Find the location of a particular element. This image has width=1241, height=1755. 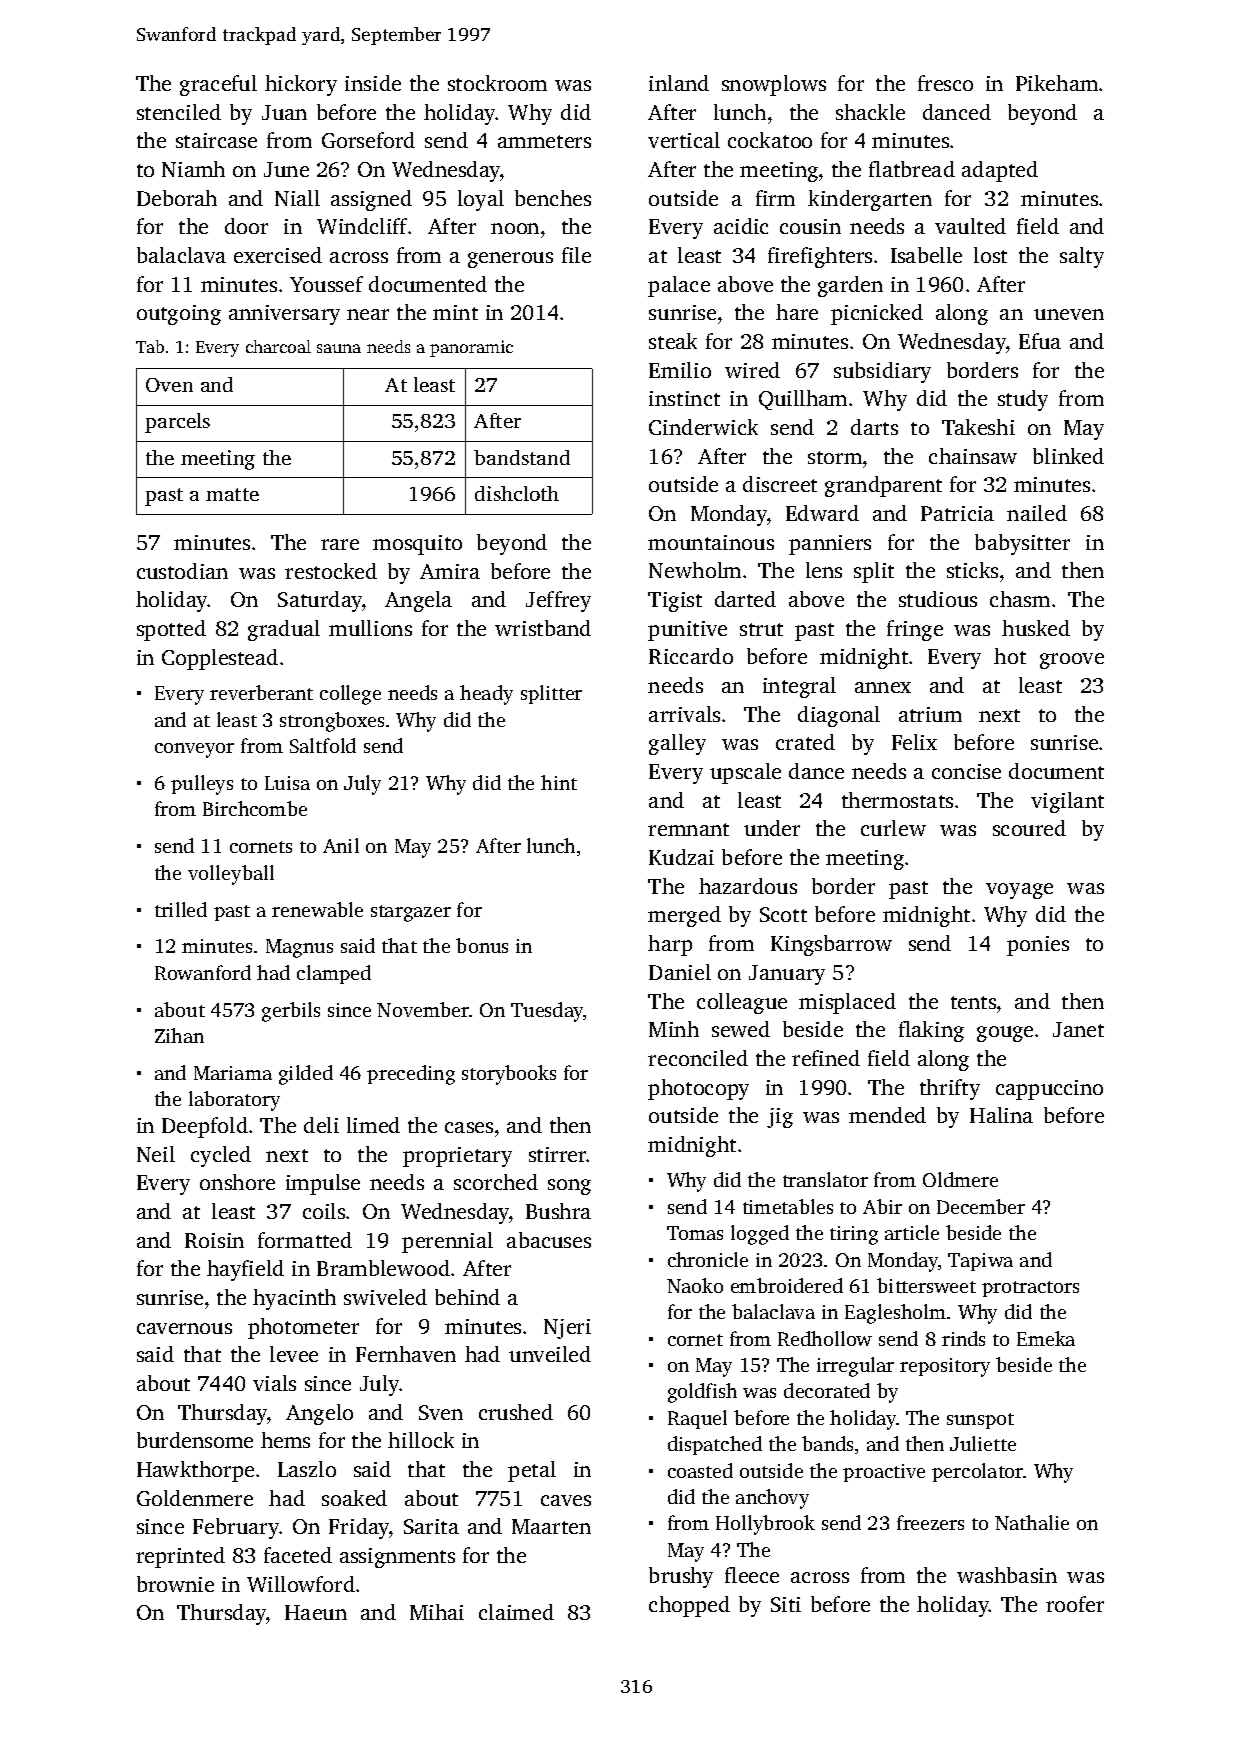

inland is located at coordinates (679, 83).
